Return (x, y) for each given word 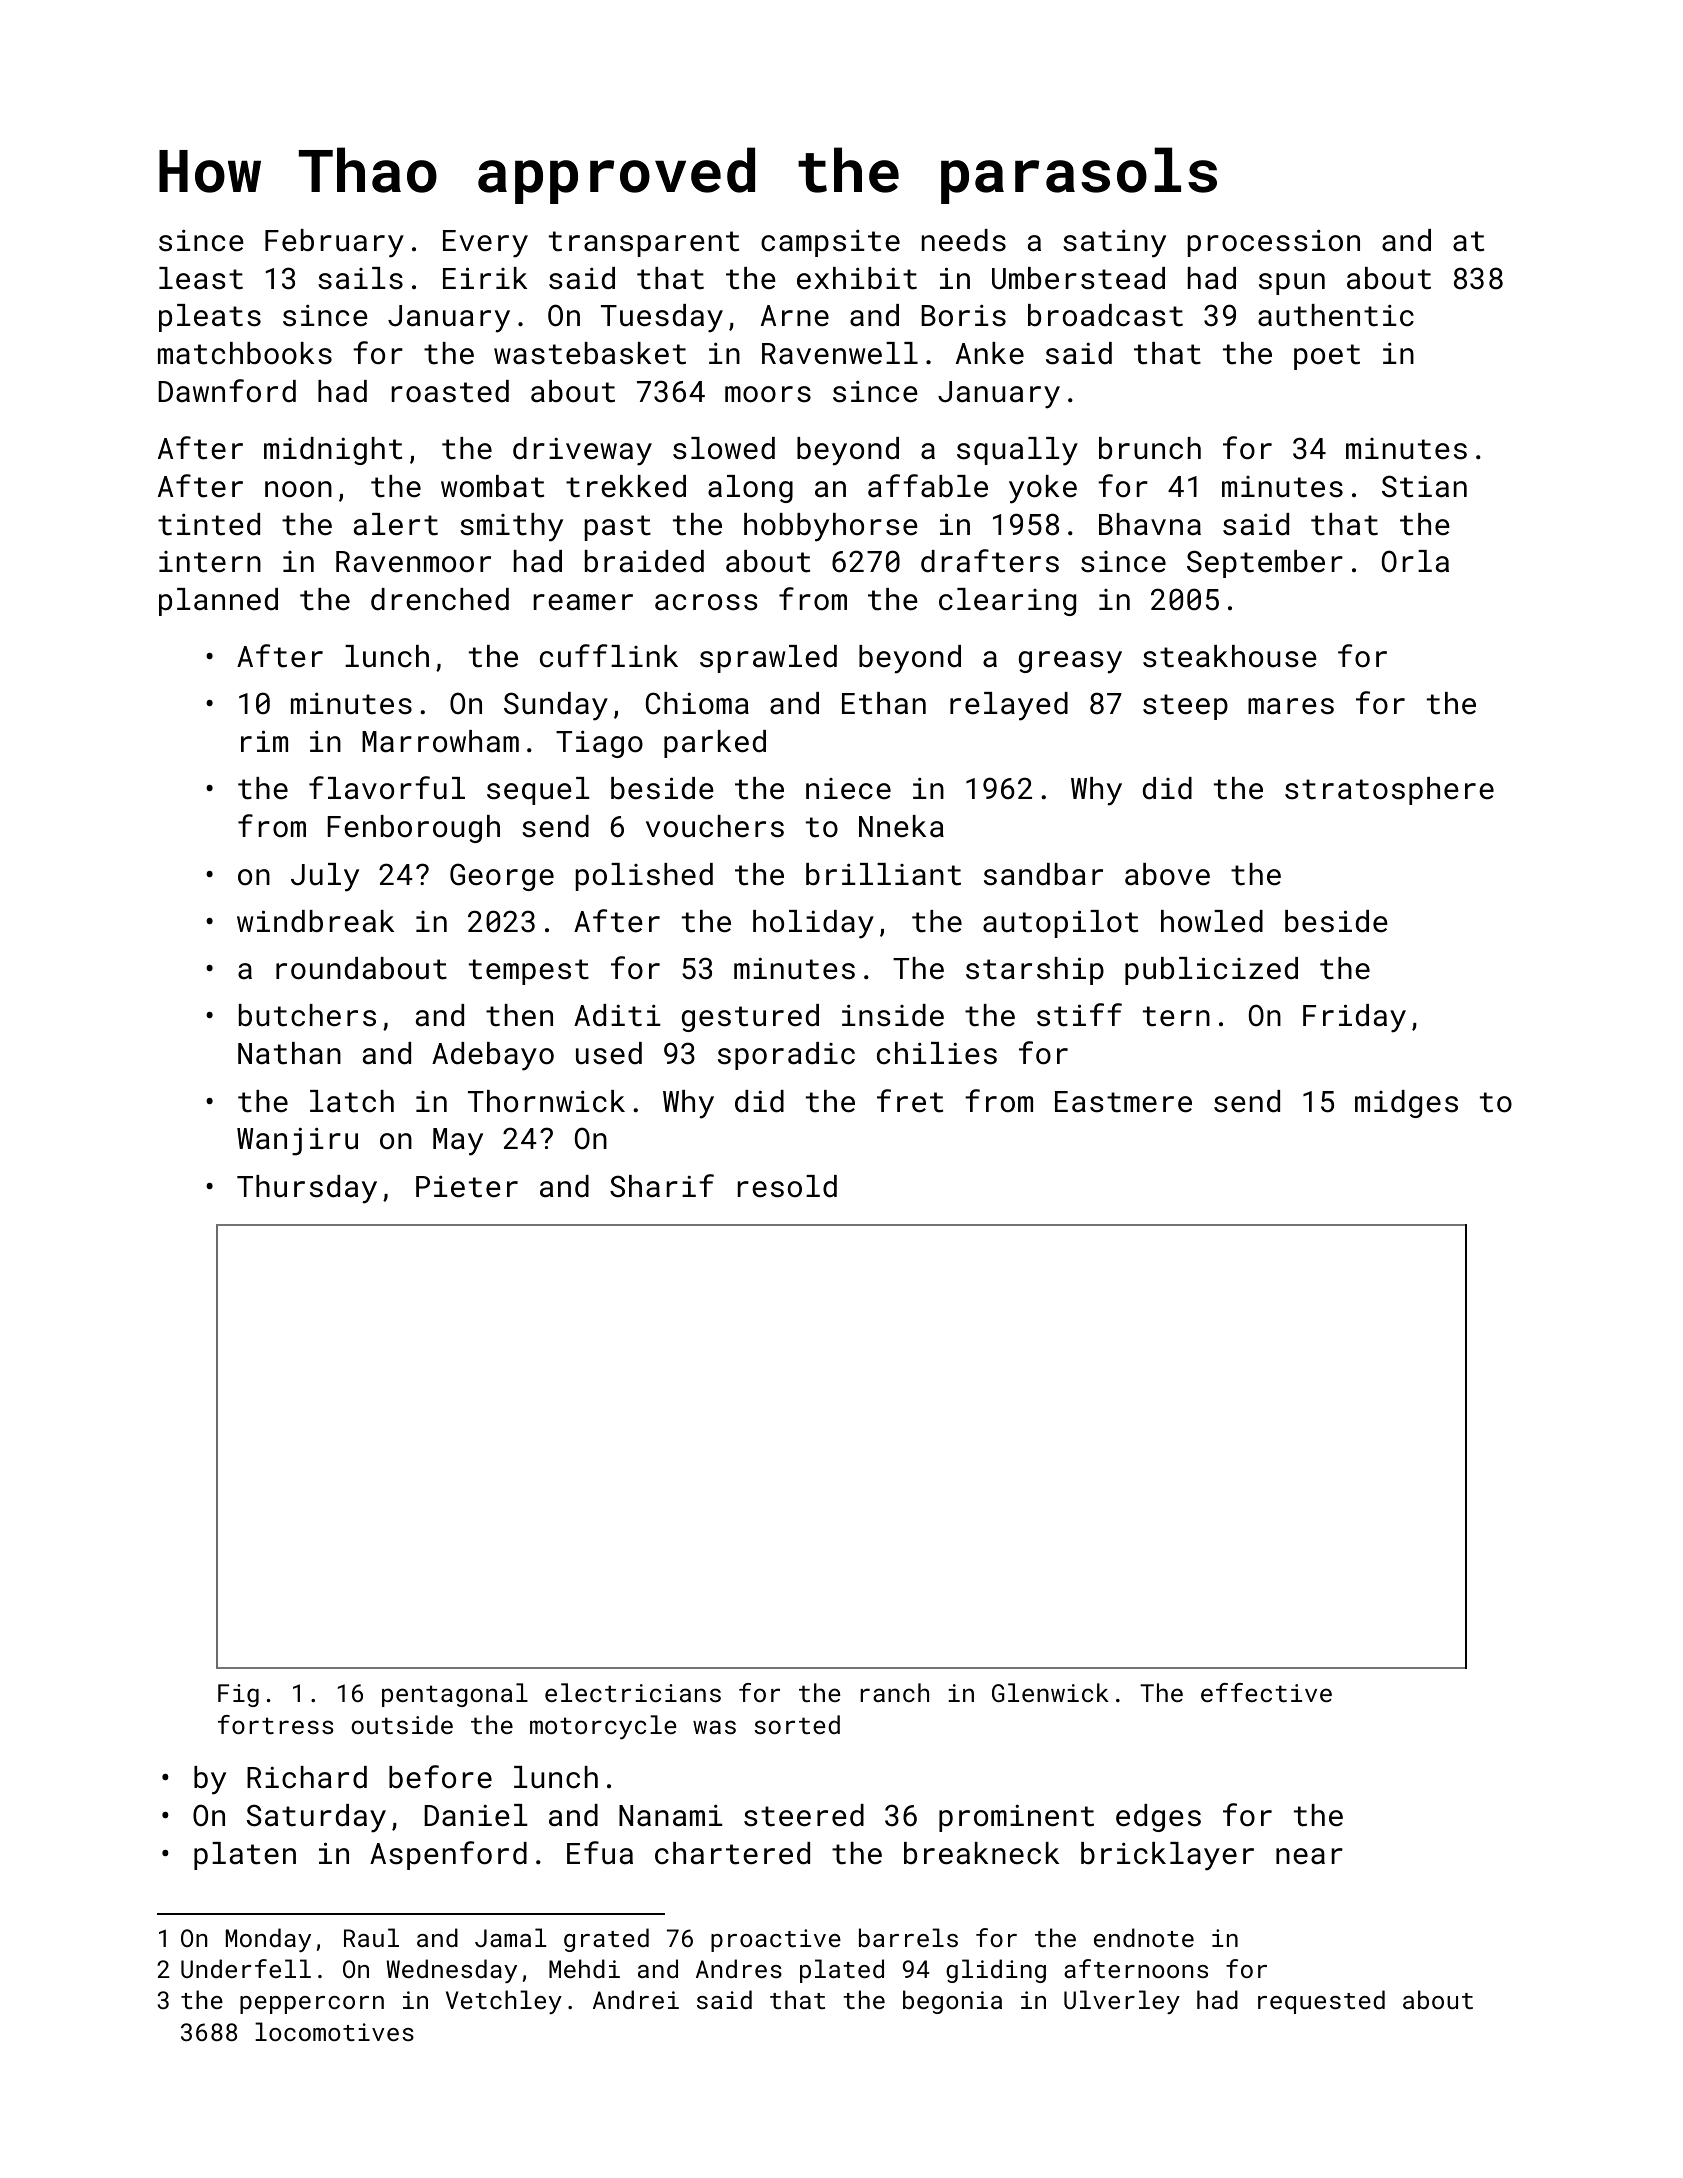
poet (1327, 357)
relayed (1009, 706)
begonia (952, 2002)
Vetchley (504, 2002)
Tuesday (662, 318)
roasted (450, 391)
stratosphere (1389, 791)
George (502, 877)
